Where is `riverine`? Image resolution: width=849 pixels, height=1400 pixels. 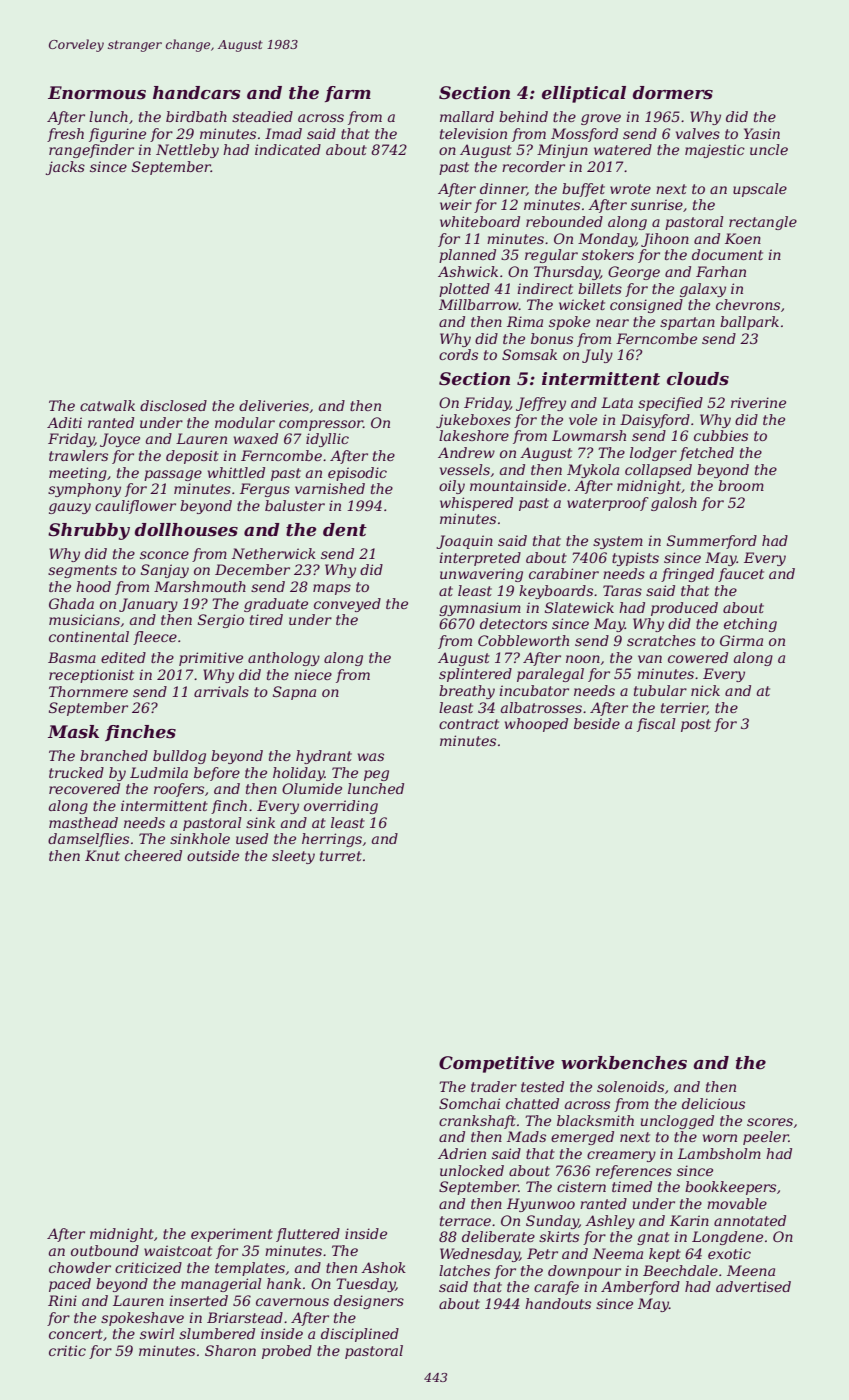
riverine is located at coordinates (758, 402).
